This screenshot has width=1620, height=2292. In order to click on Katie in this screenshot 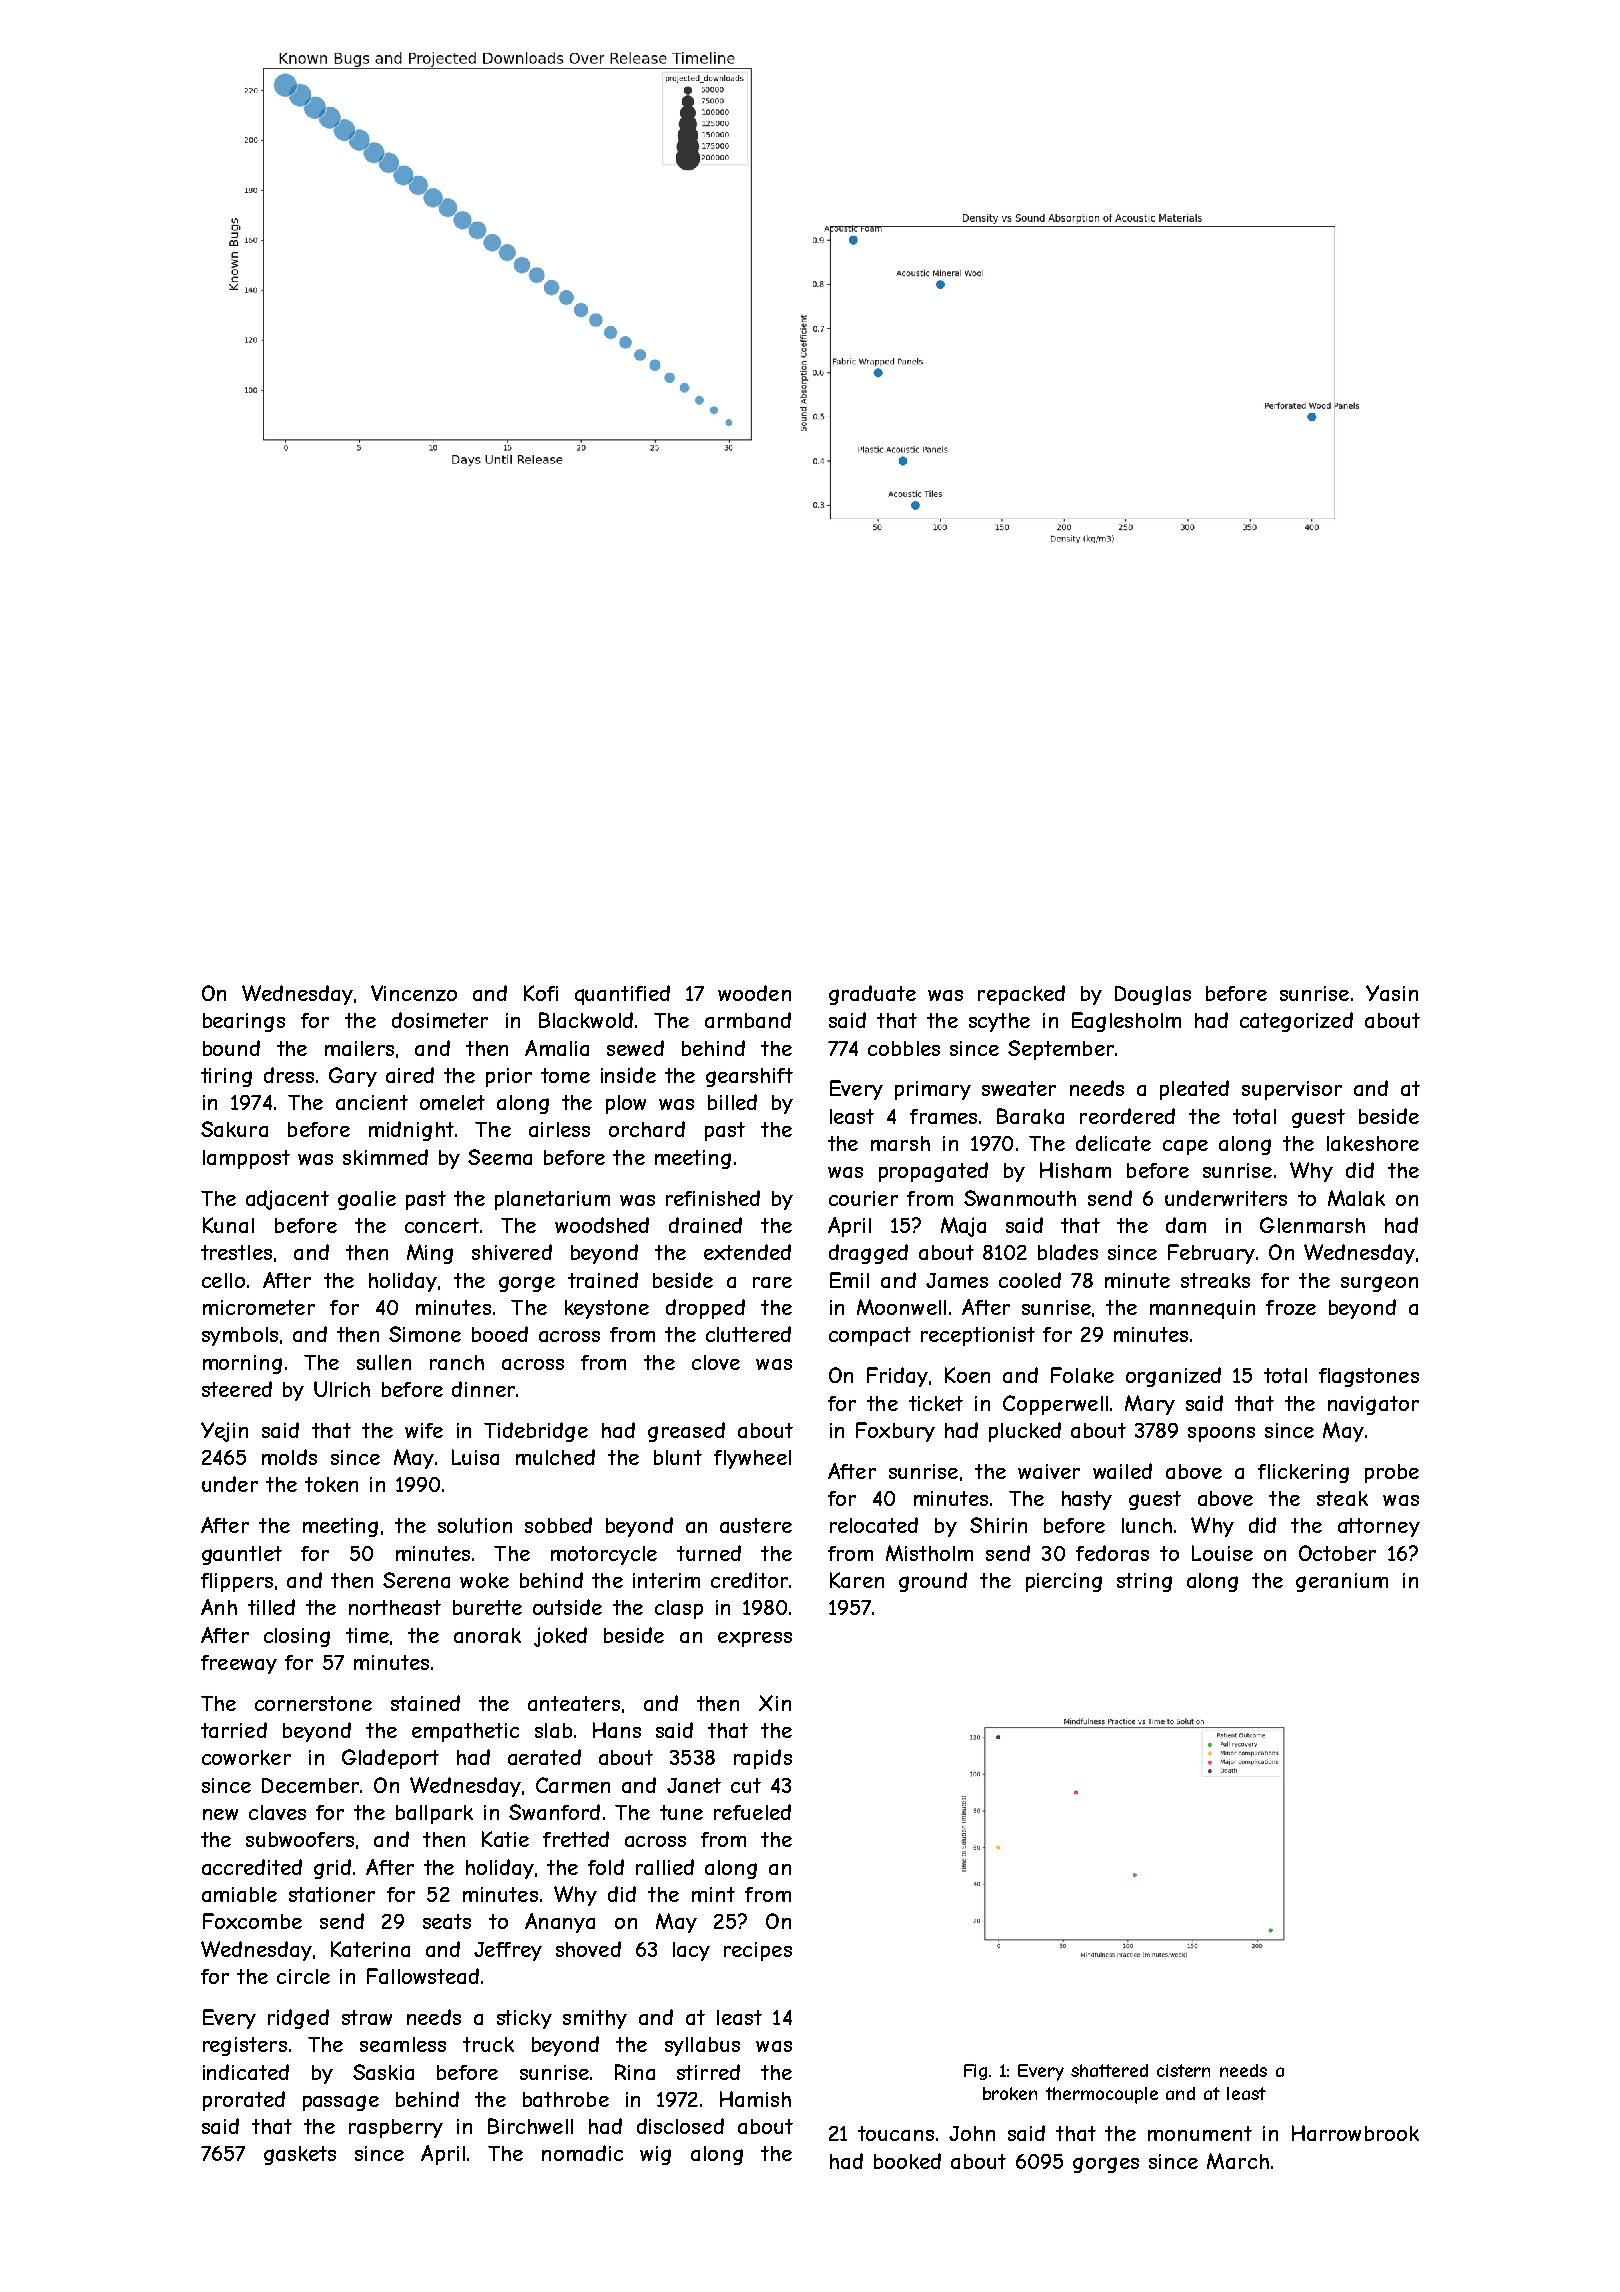, I will do `click(505, 1839)`.
